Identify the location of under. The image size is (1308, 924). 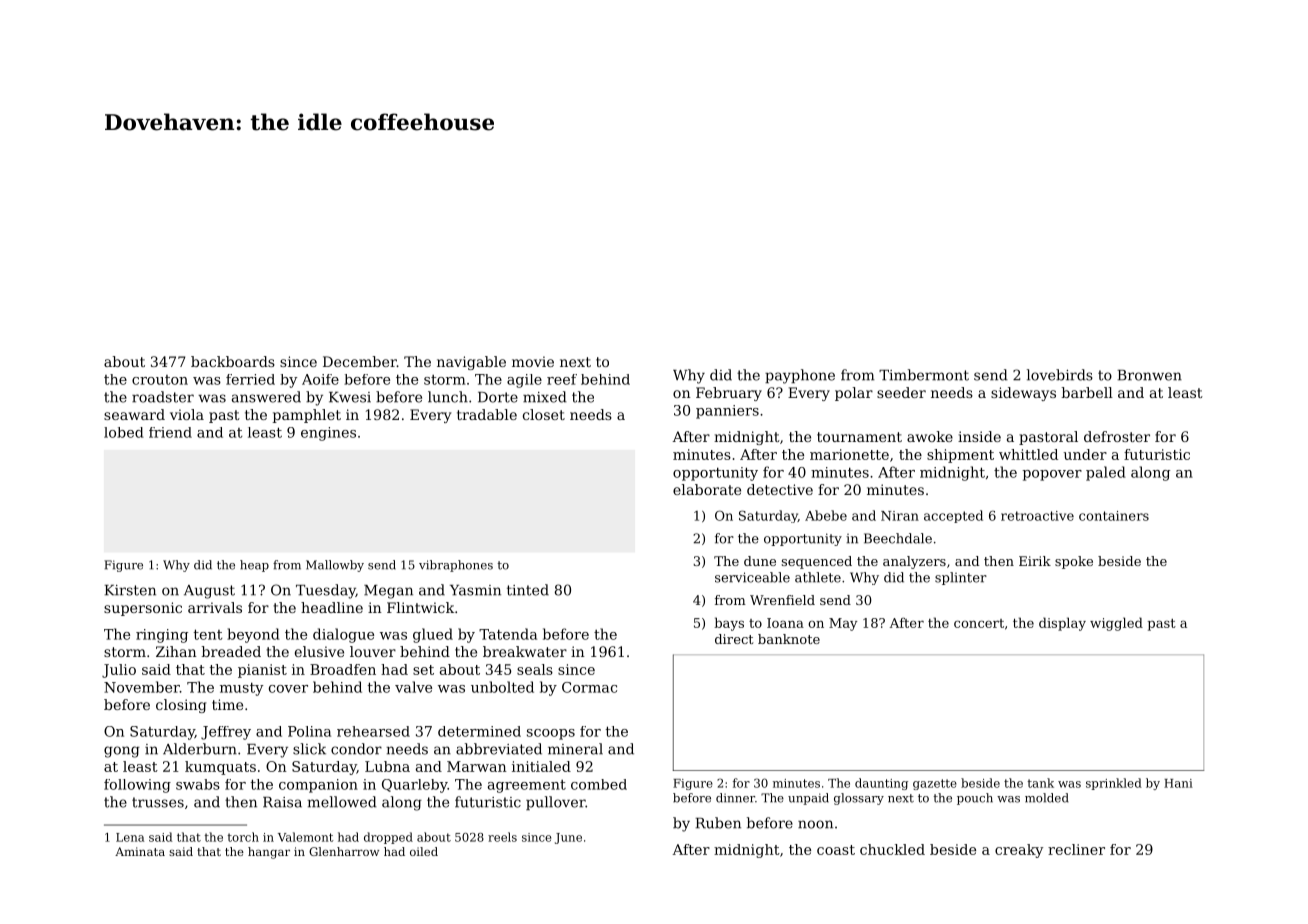
(1085, 454).
